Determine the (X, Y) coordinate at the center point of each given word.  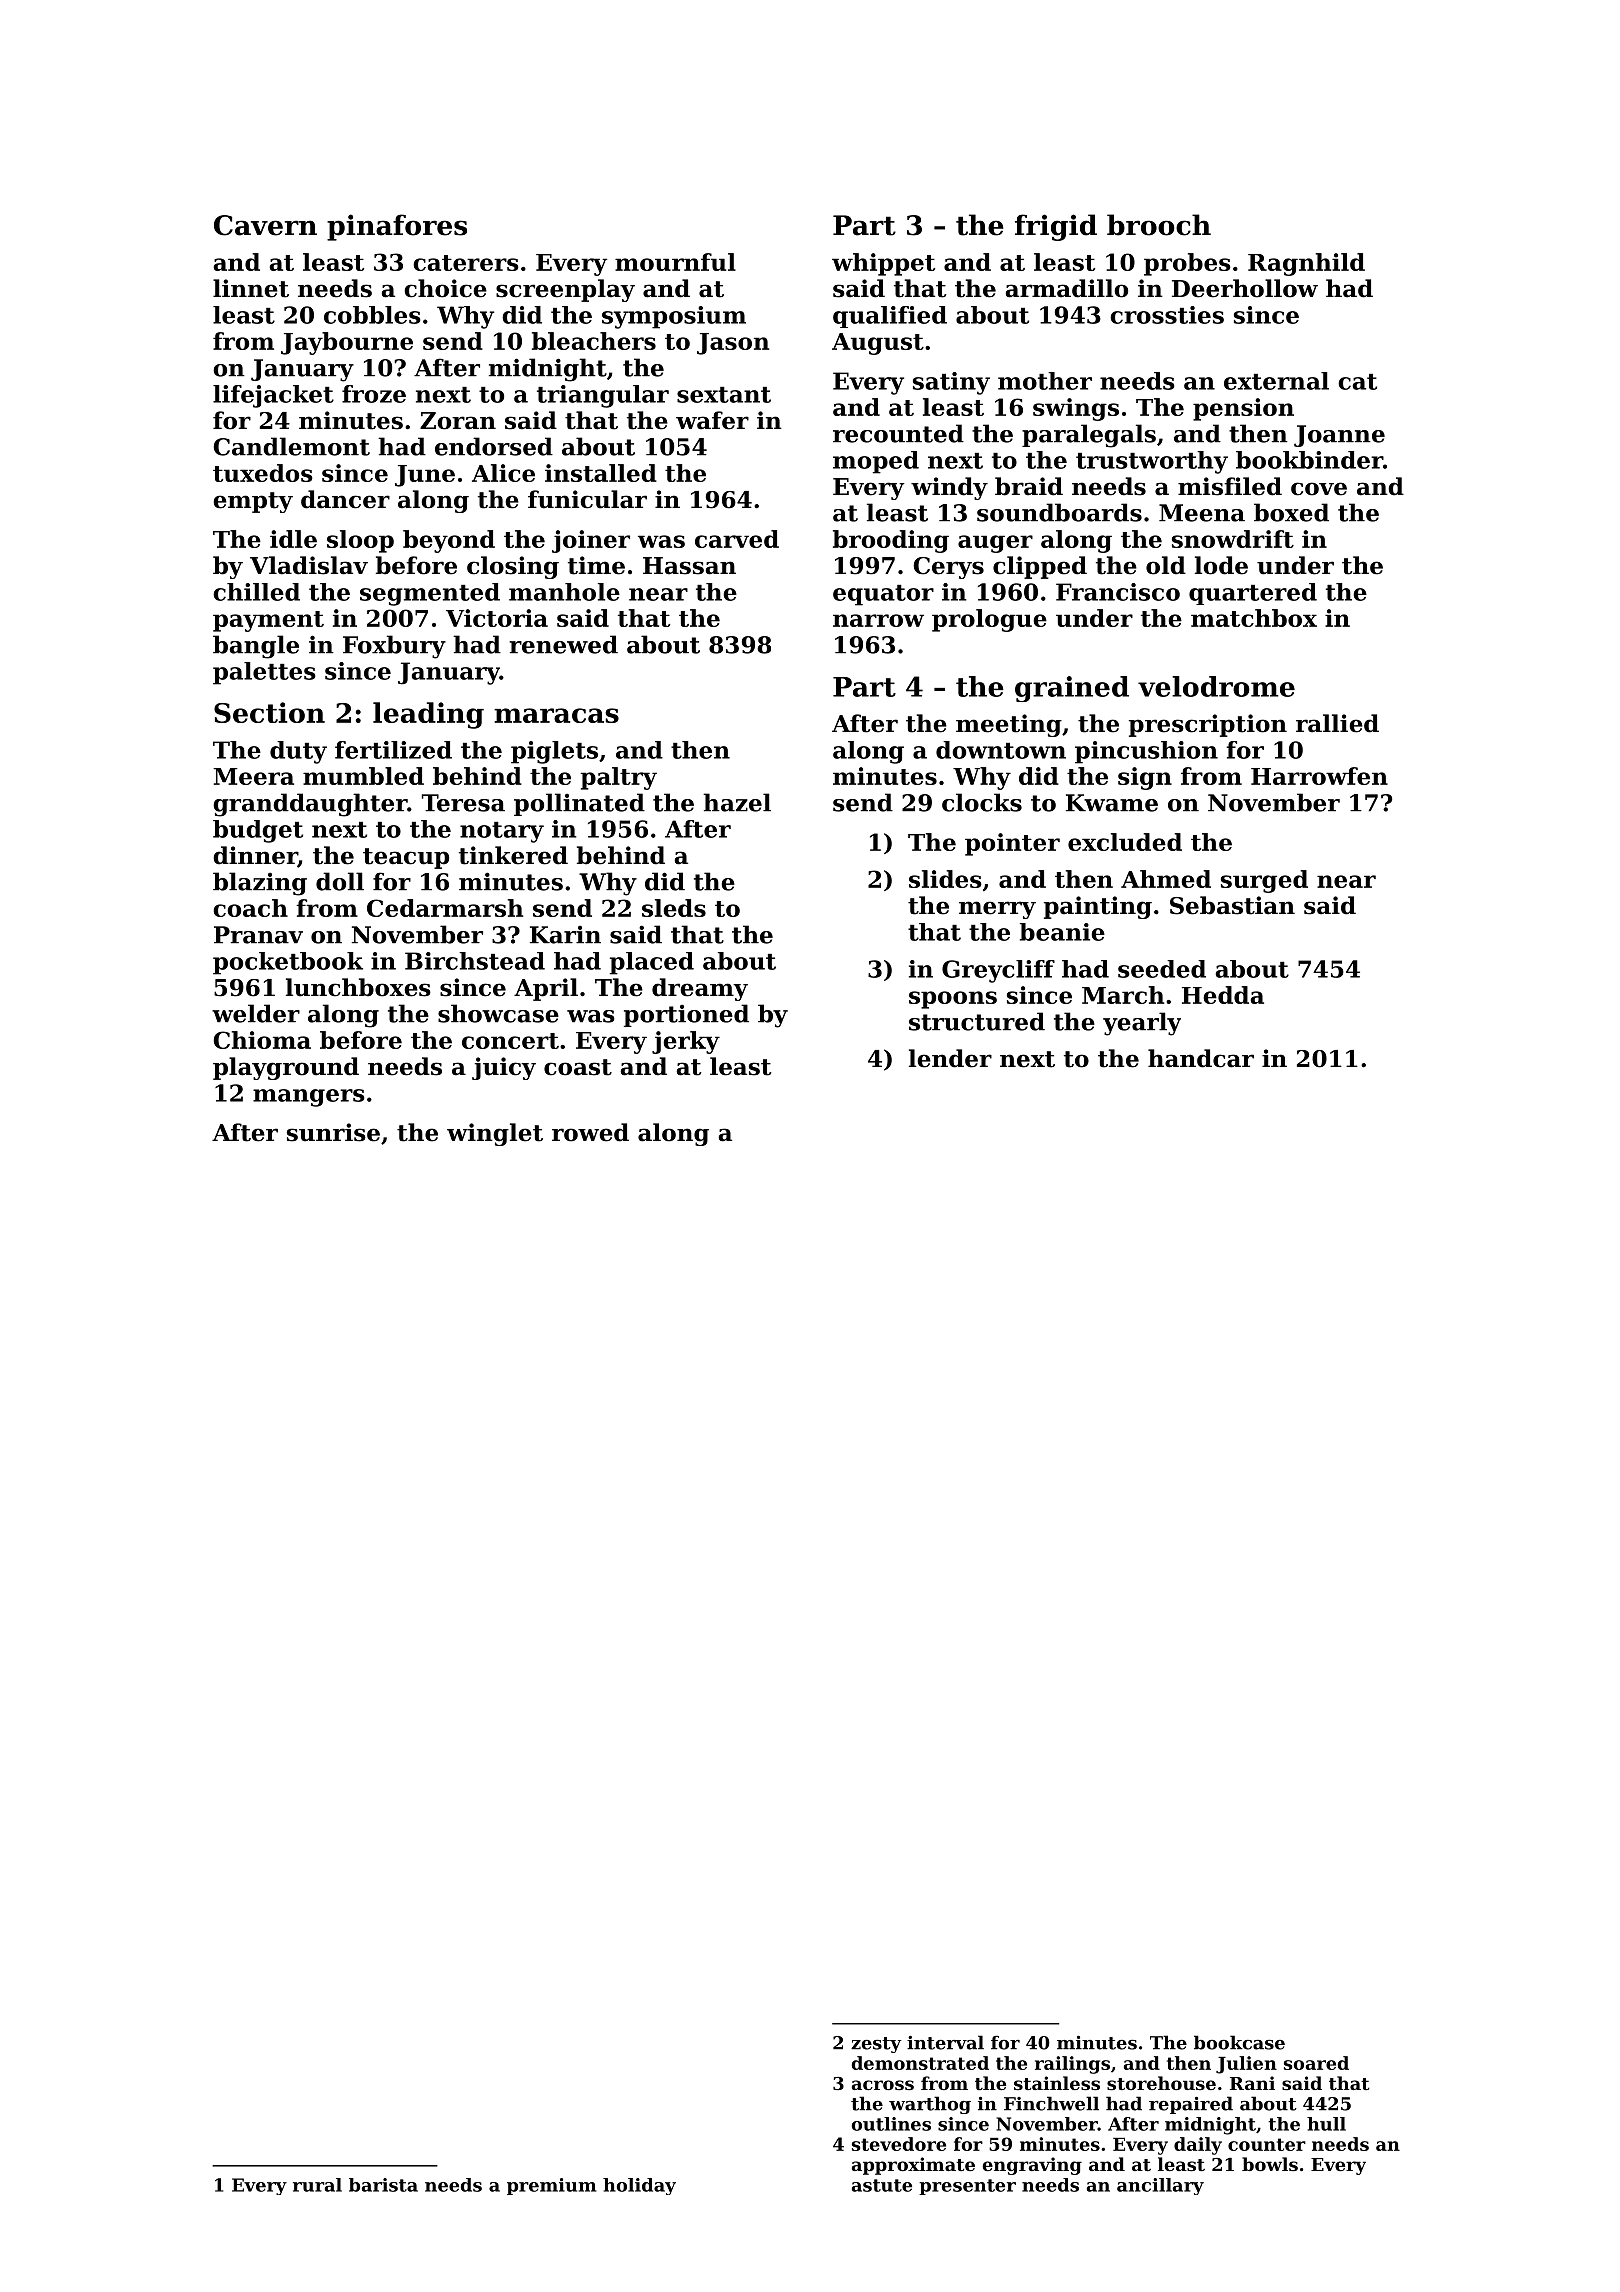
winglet (495, 1134)
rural (317, 2185)
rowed (590, 1132)
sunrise (333, 1132)
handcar (1201, 1058)
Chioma (262, 1040)
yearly (1142, 1024)
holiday (639, 2186)
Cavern (265, 225)
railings (1072, 2065)
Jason (733, 344)
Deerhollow (1245, 288)
